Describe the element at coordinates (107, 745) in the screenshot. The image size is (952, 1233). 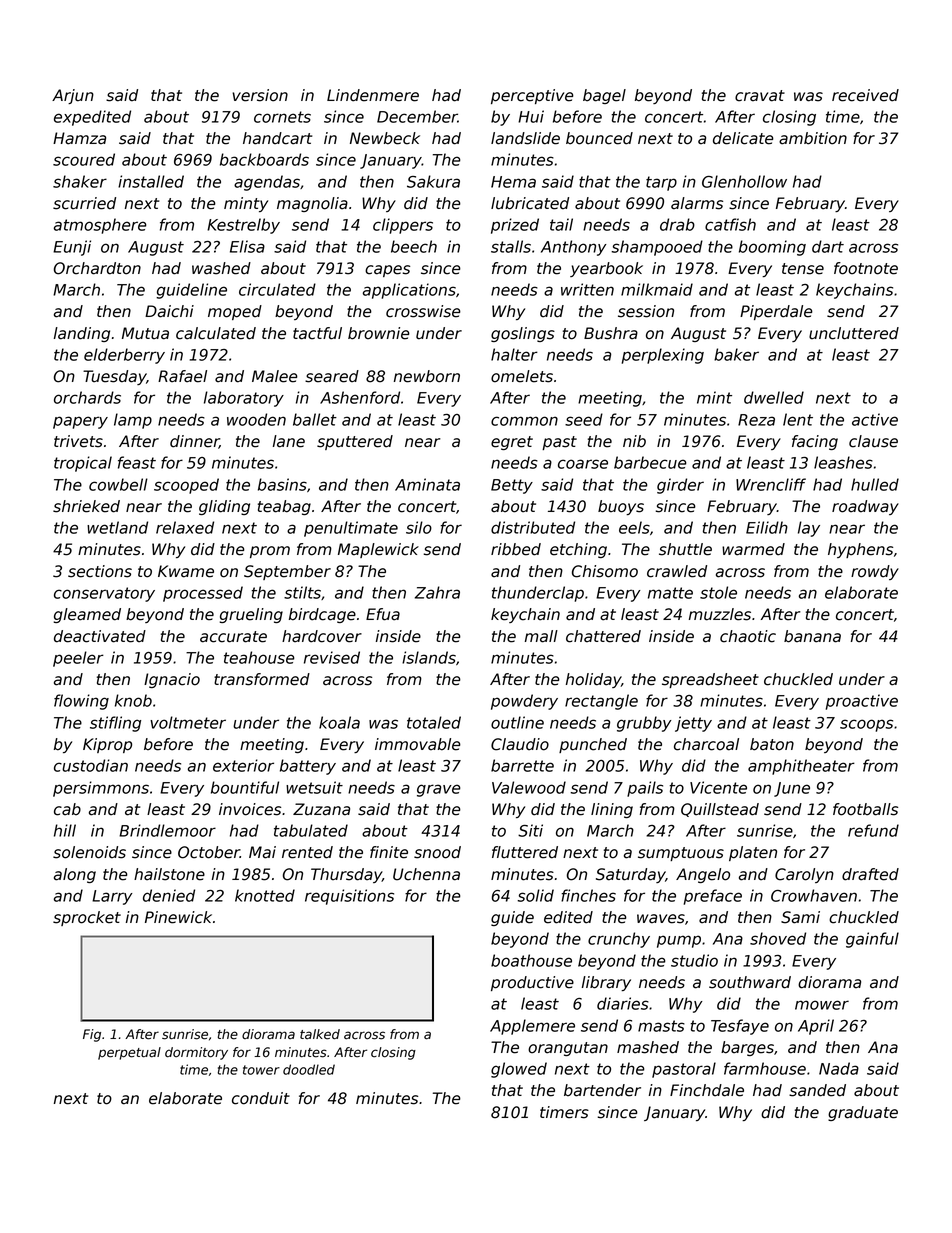
I see `Kiprop` at that location.
